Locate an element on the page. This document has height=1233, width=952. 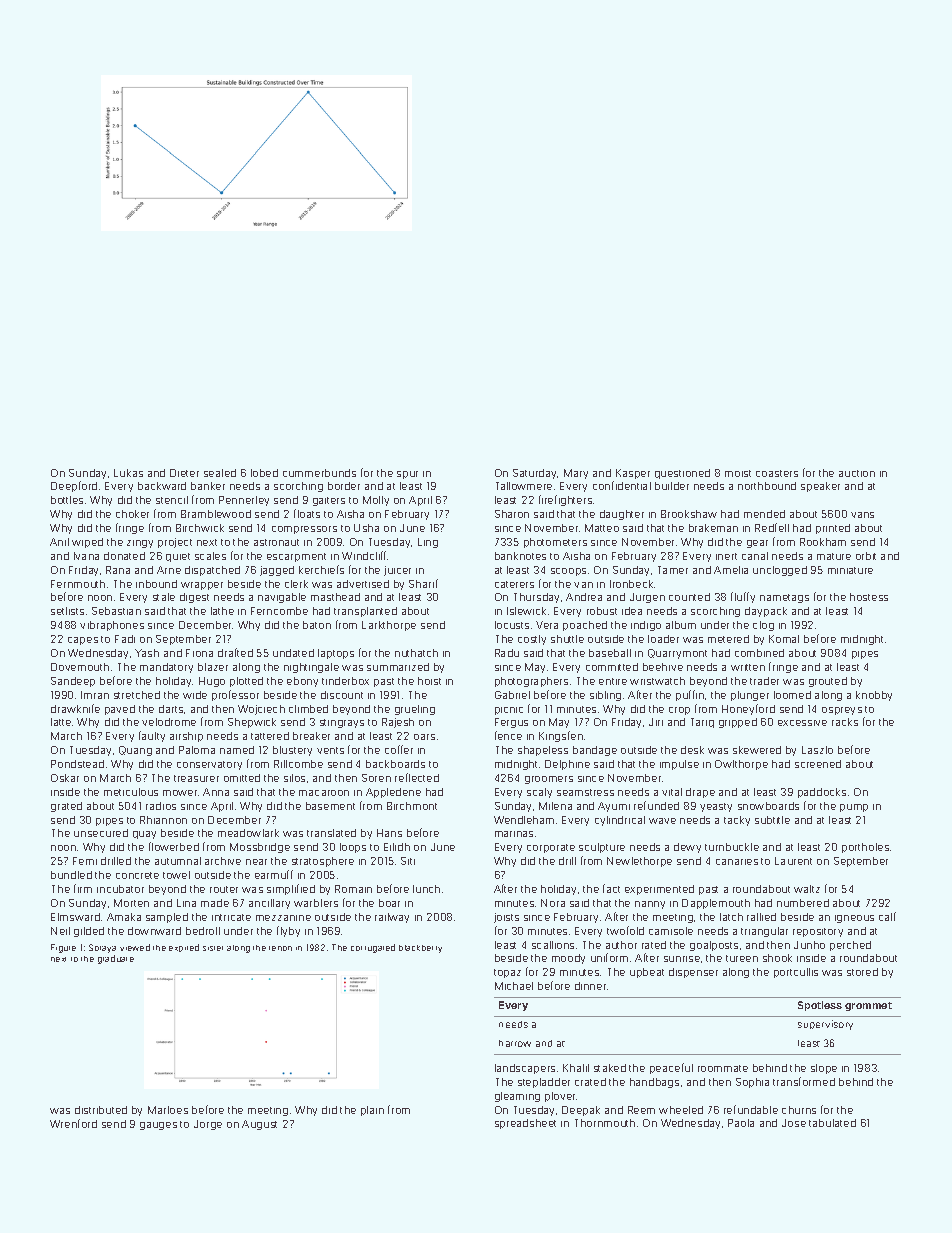
Sebastian is located at coordinates (116, 611).
